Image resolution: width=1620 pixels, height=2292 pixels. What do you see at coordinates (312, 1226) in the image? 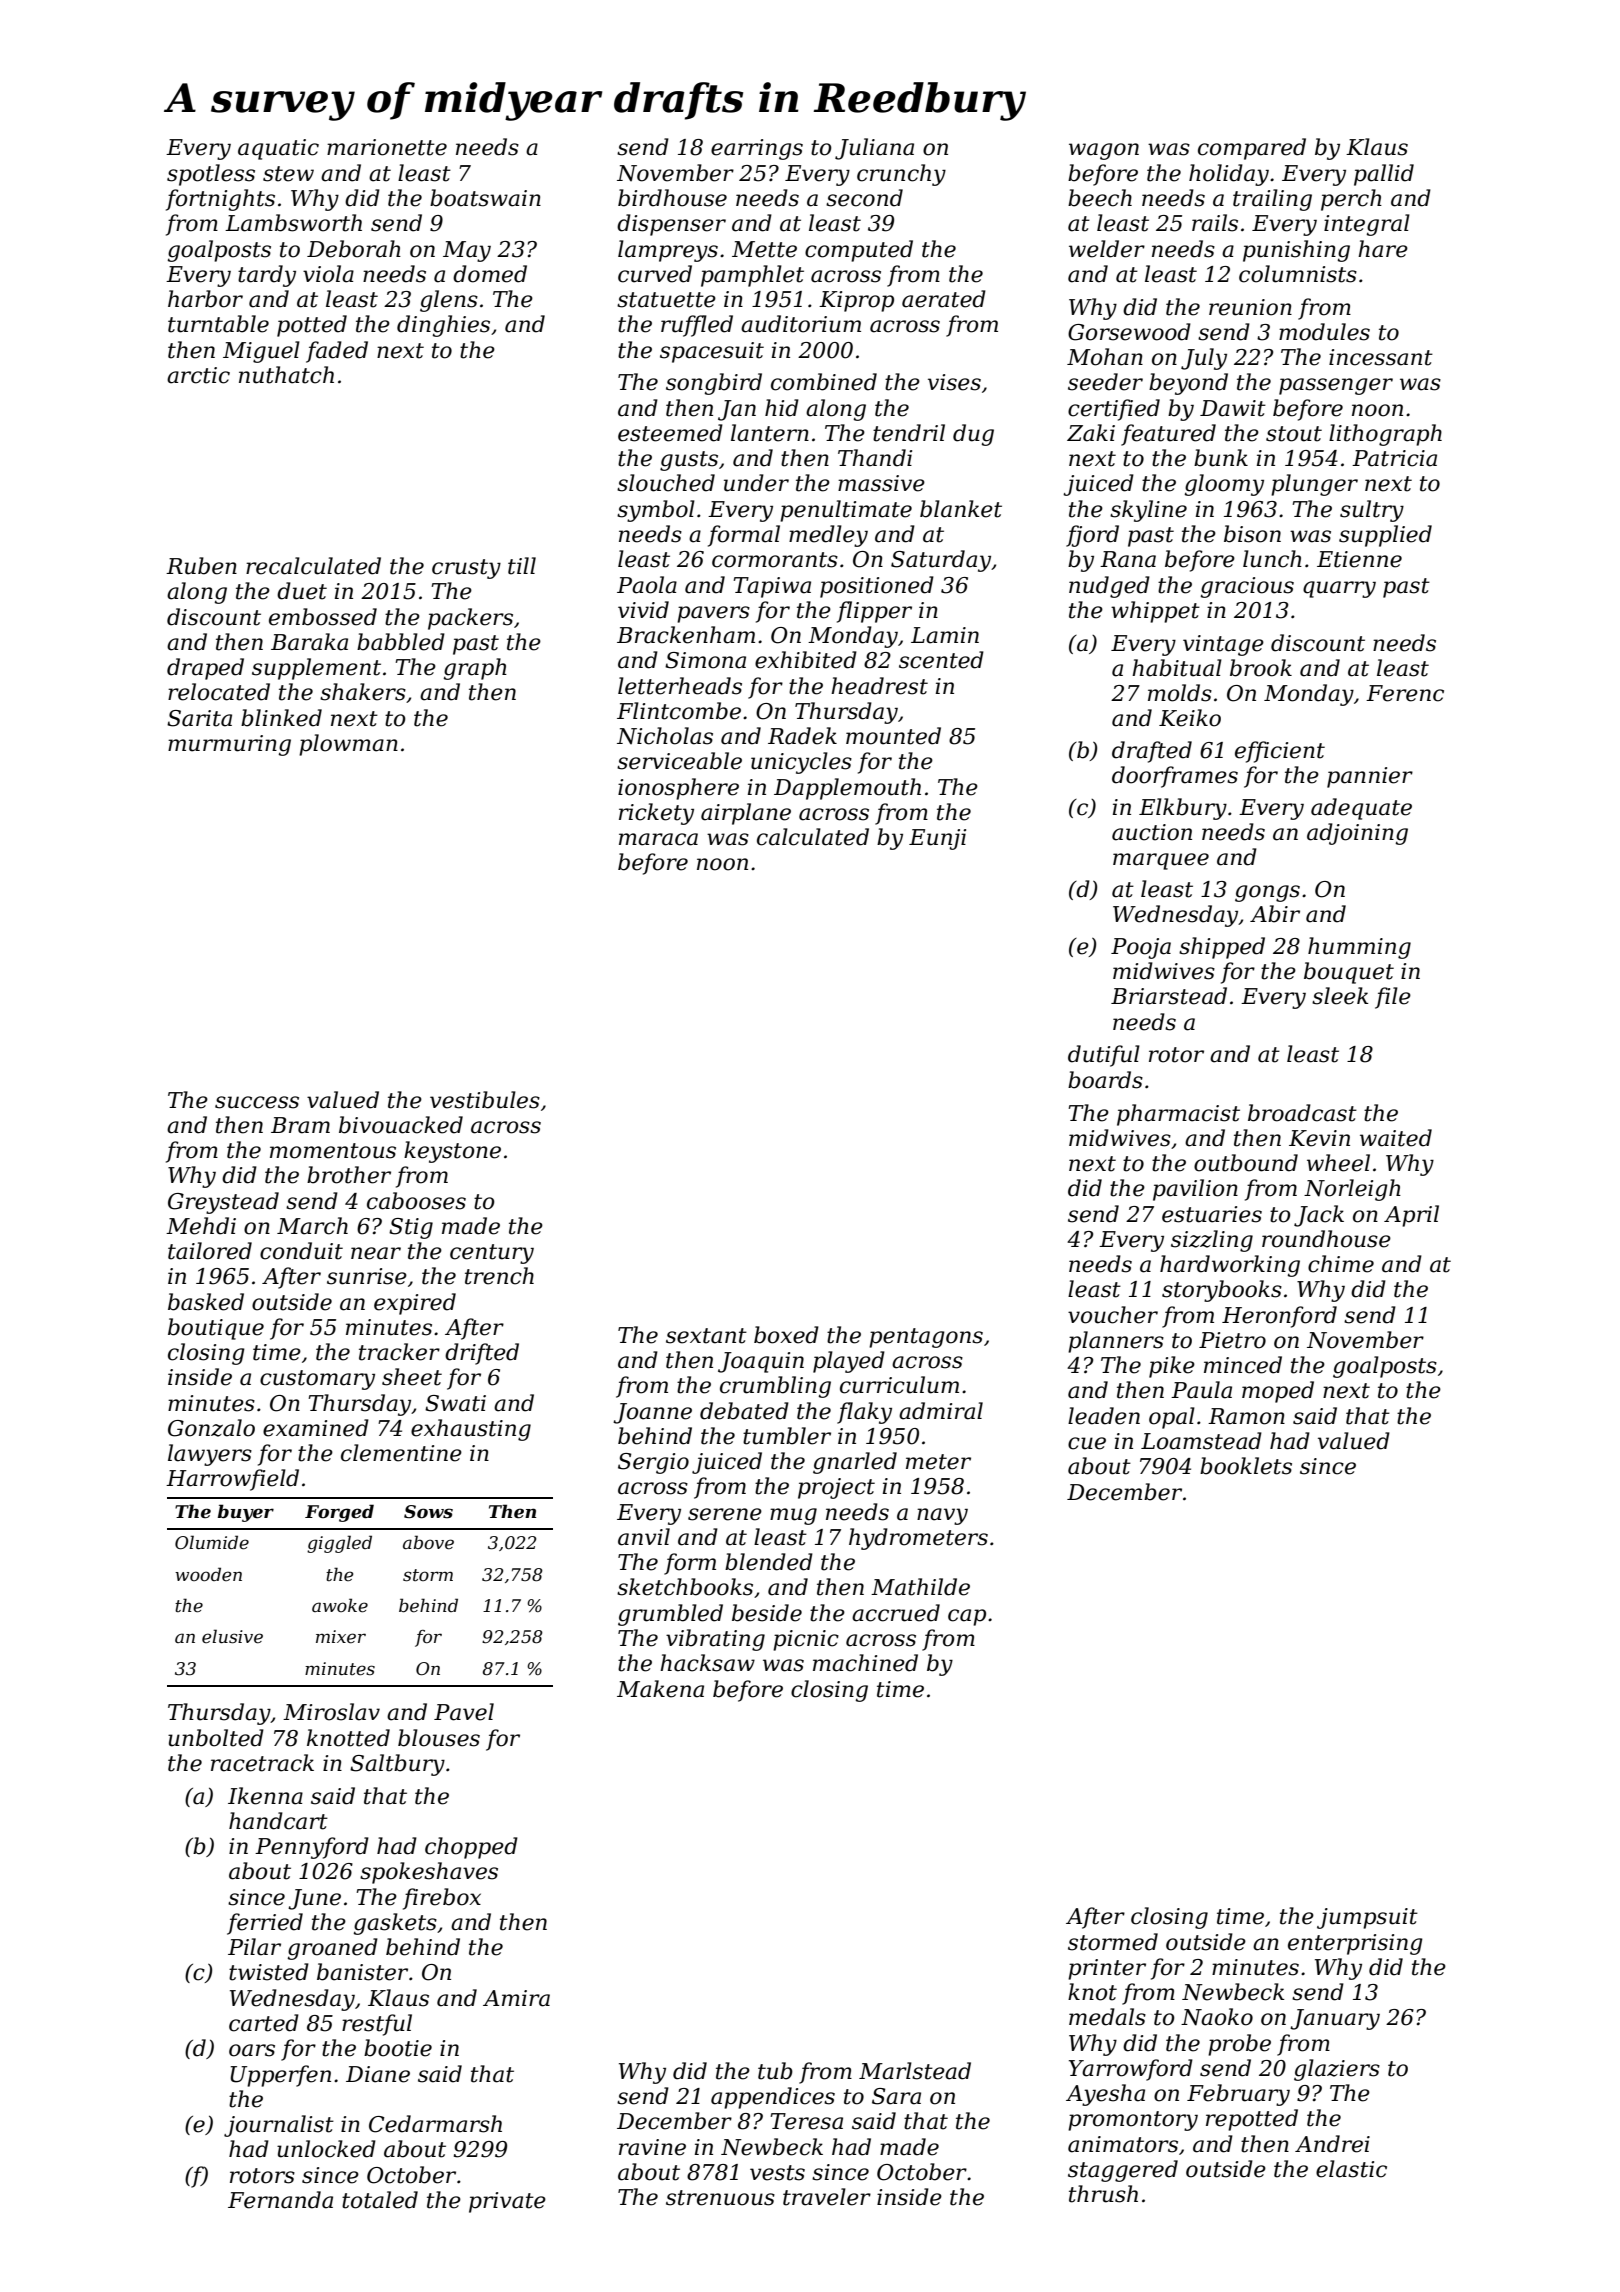
I see `March` at bounding box center [312, 1226].
